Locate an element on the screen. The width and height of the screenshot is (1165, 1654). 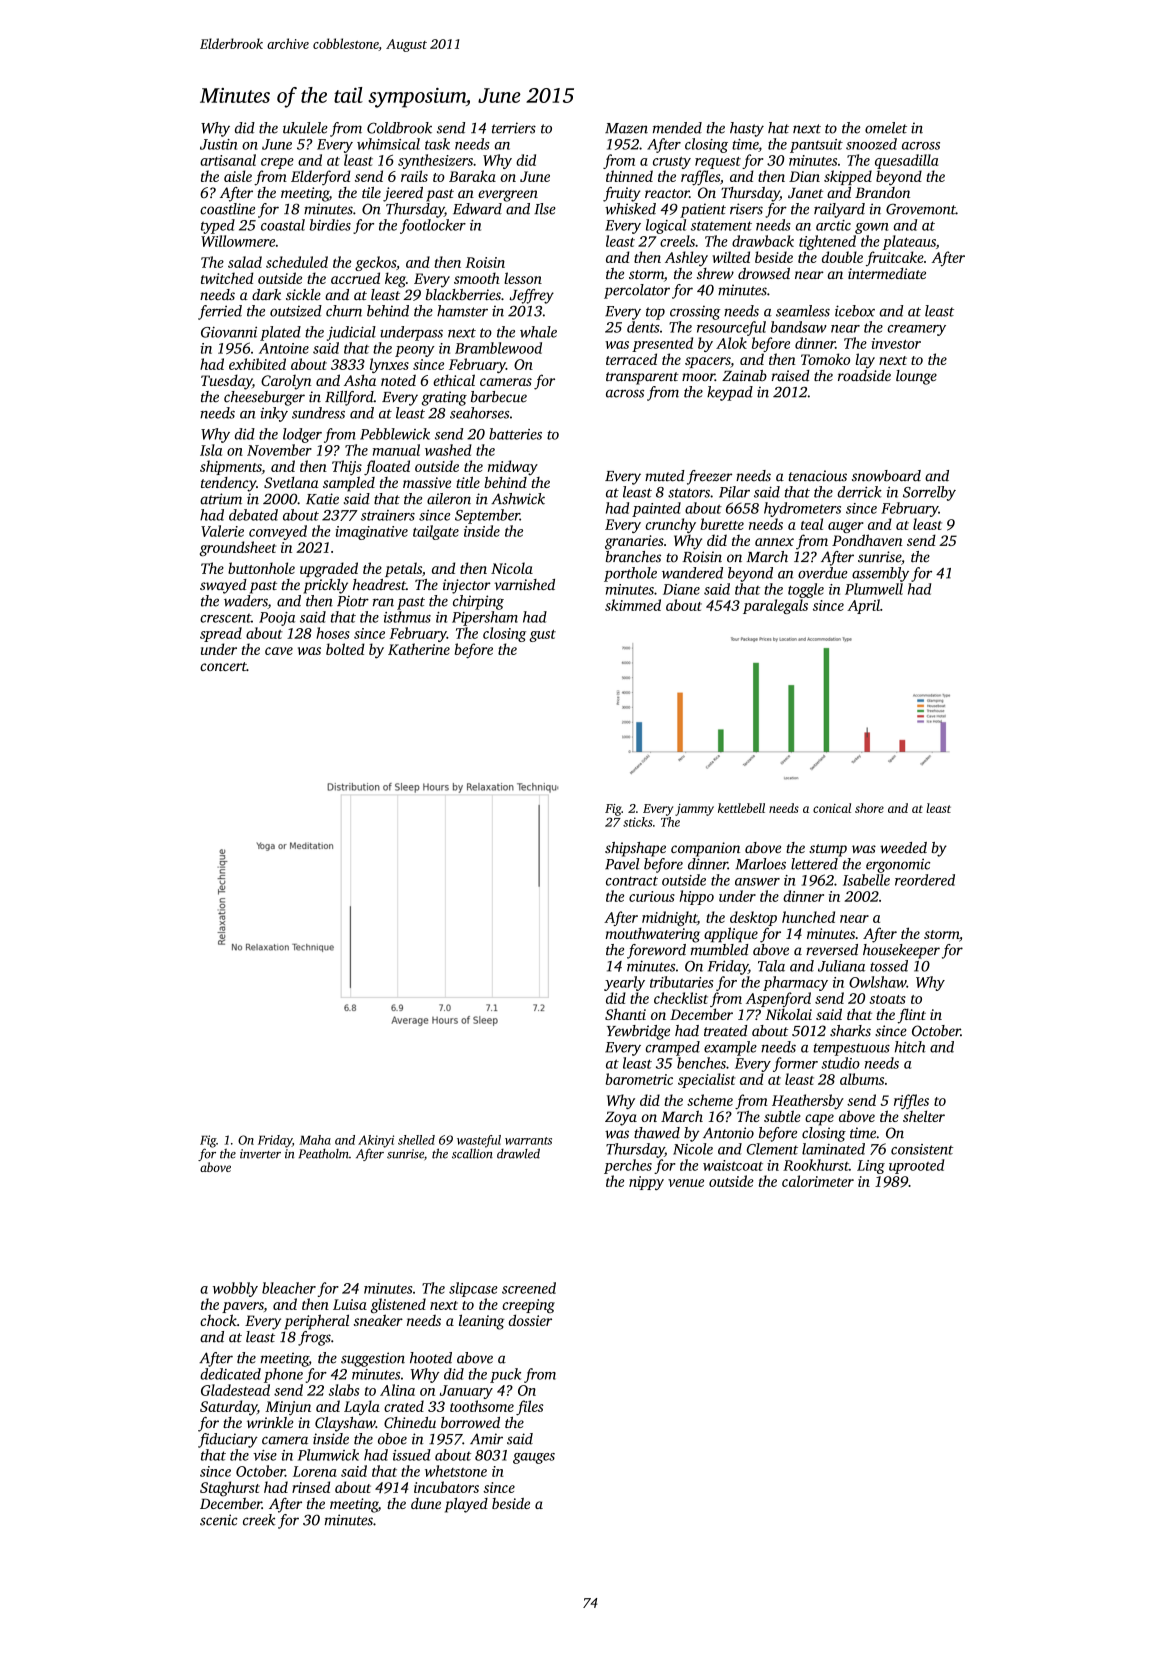
Owlshaw is located at coordinates (878, 982).
